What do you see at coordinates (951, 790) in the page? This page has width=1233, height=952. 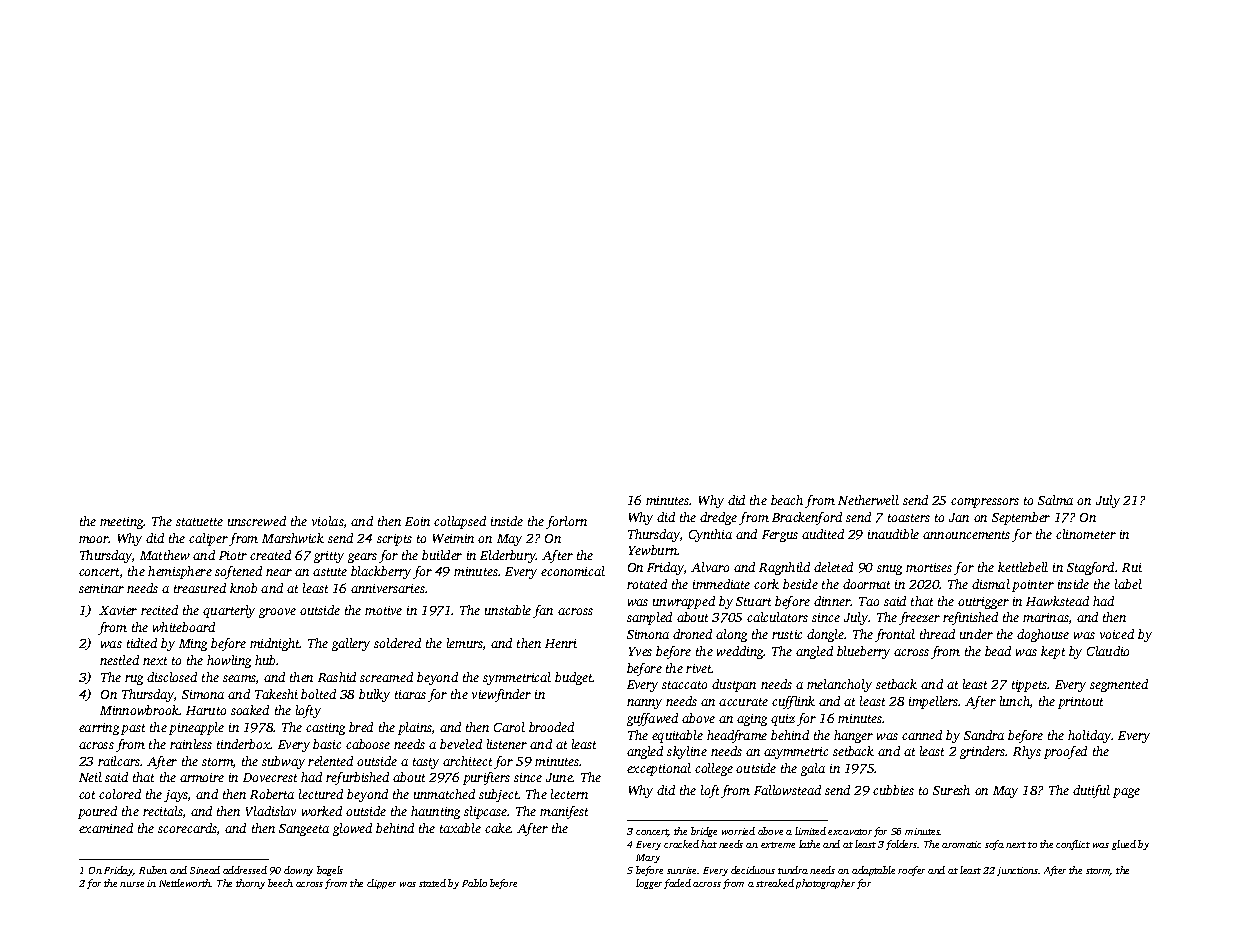 I see `Suresh` at bounding box center [951, 790].
